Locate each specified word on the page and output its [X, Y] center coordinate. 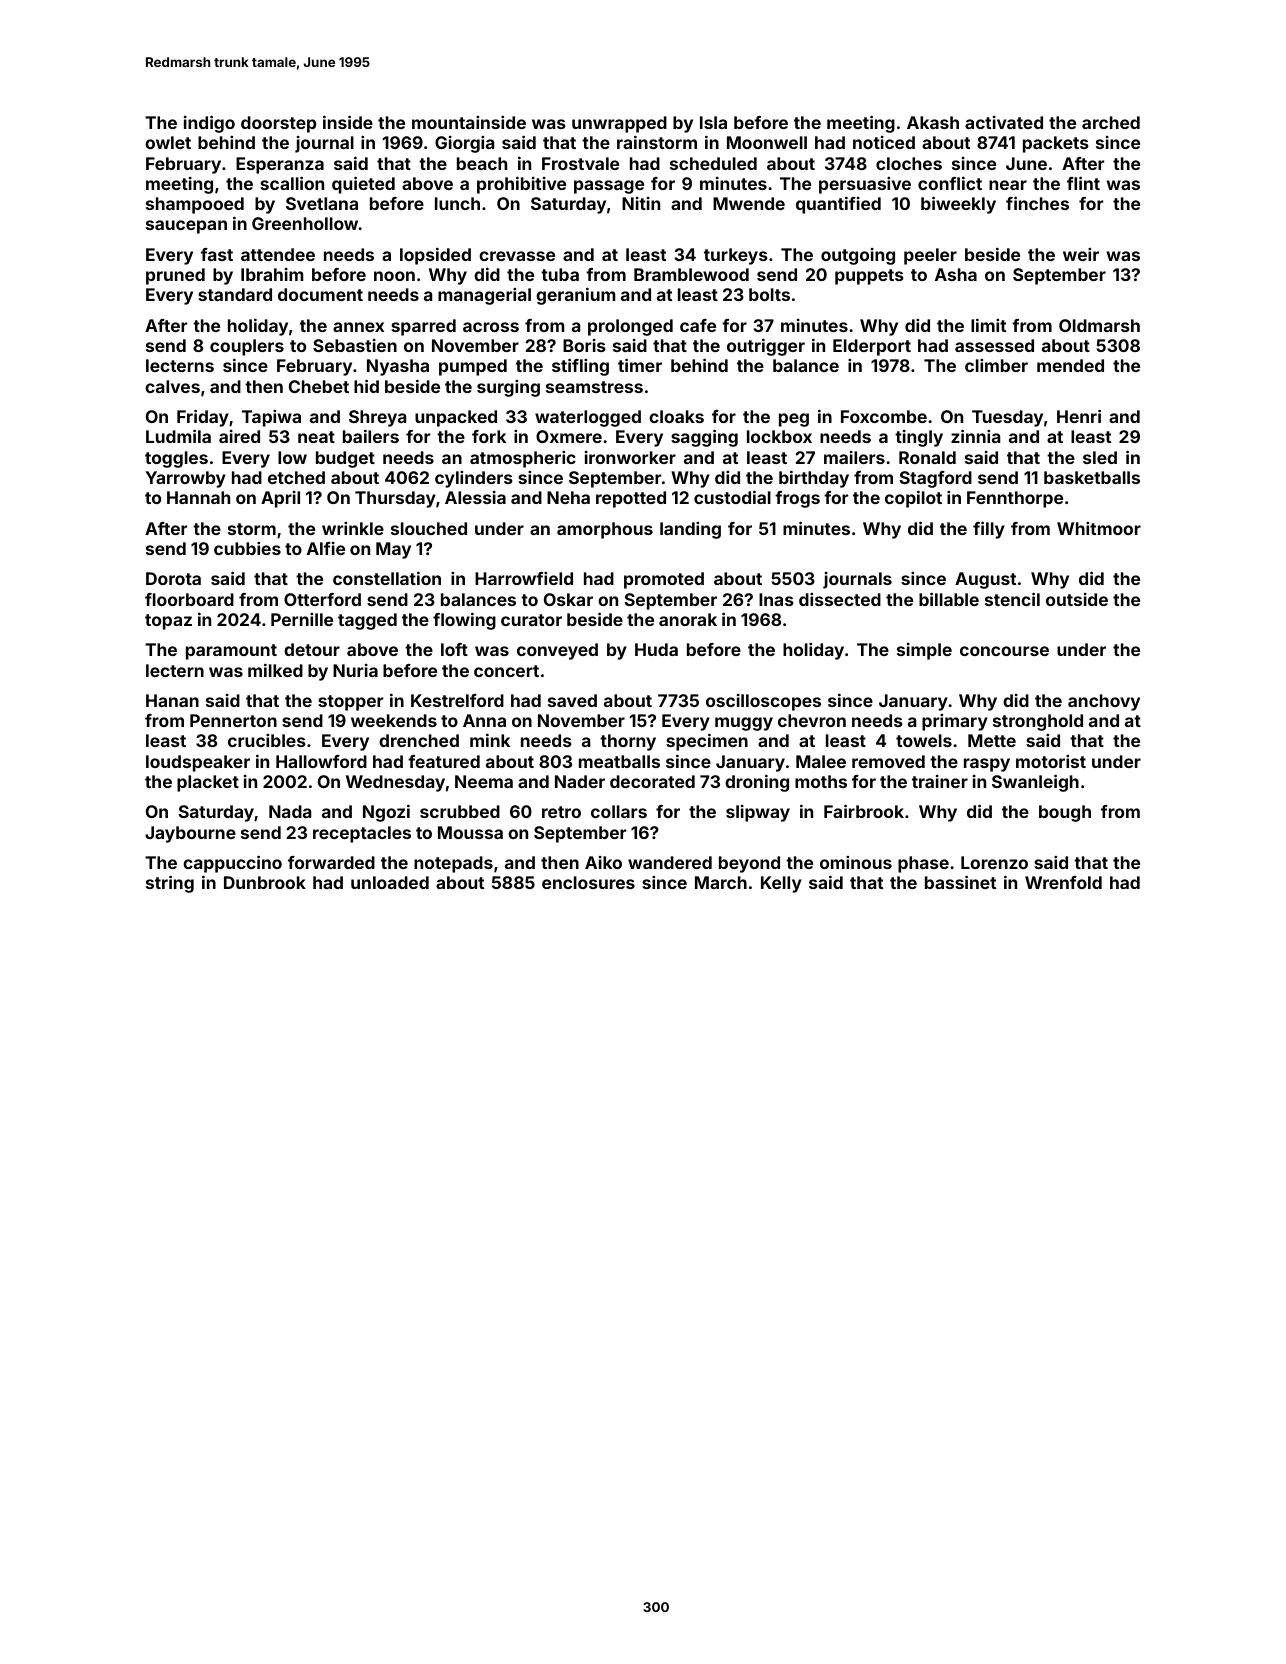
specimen [707, 742]
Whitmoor [1099, 528]
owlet [168, 142]
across [491, 327]
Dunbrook [265, 882]
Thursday [395, 499]
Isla [713, 122]
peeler [930, 256]
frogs [797, 499]
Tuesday [1007, 418]
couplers [247, 347]
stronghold [1038, 722]
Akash [933, 122]
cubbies [247, 548]
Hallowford [321, 761]
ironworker [630, 457]
